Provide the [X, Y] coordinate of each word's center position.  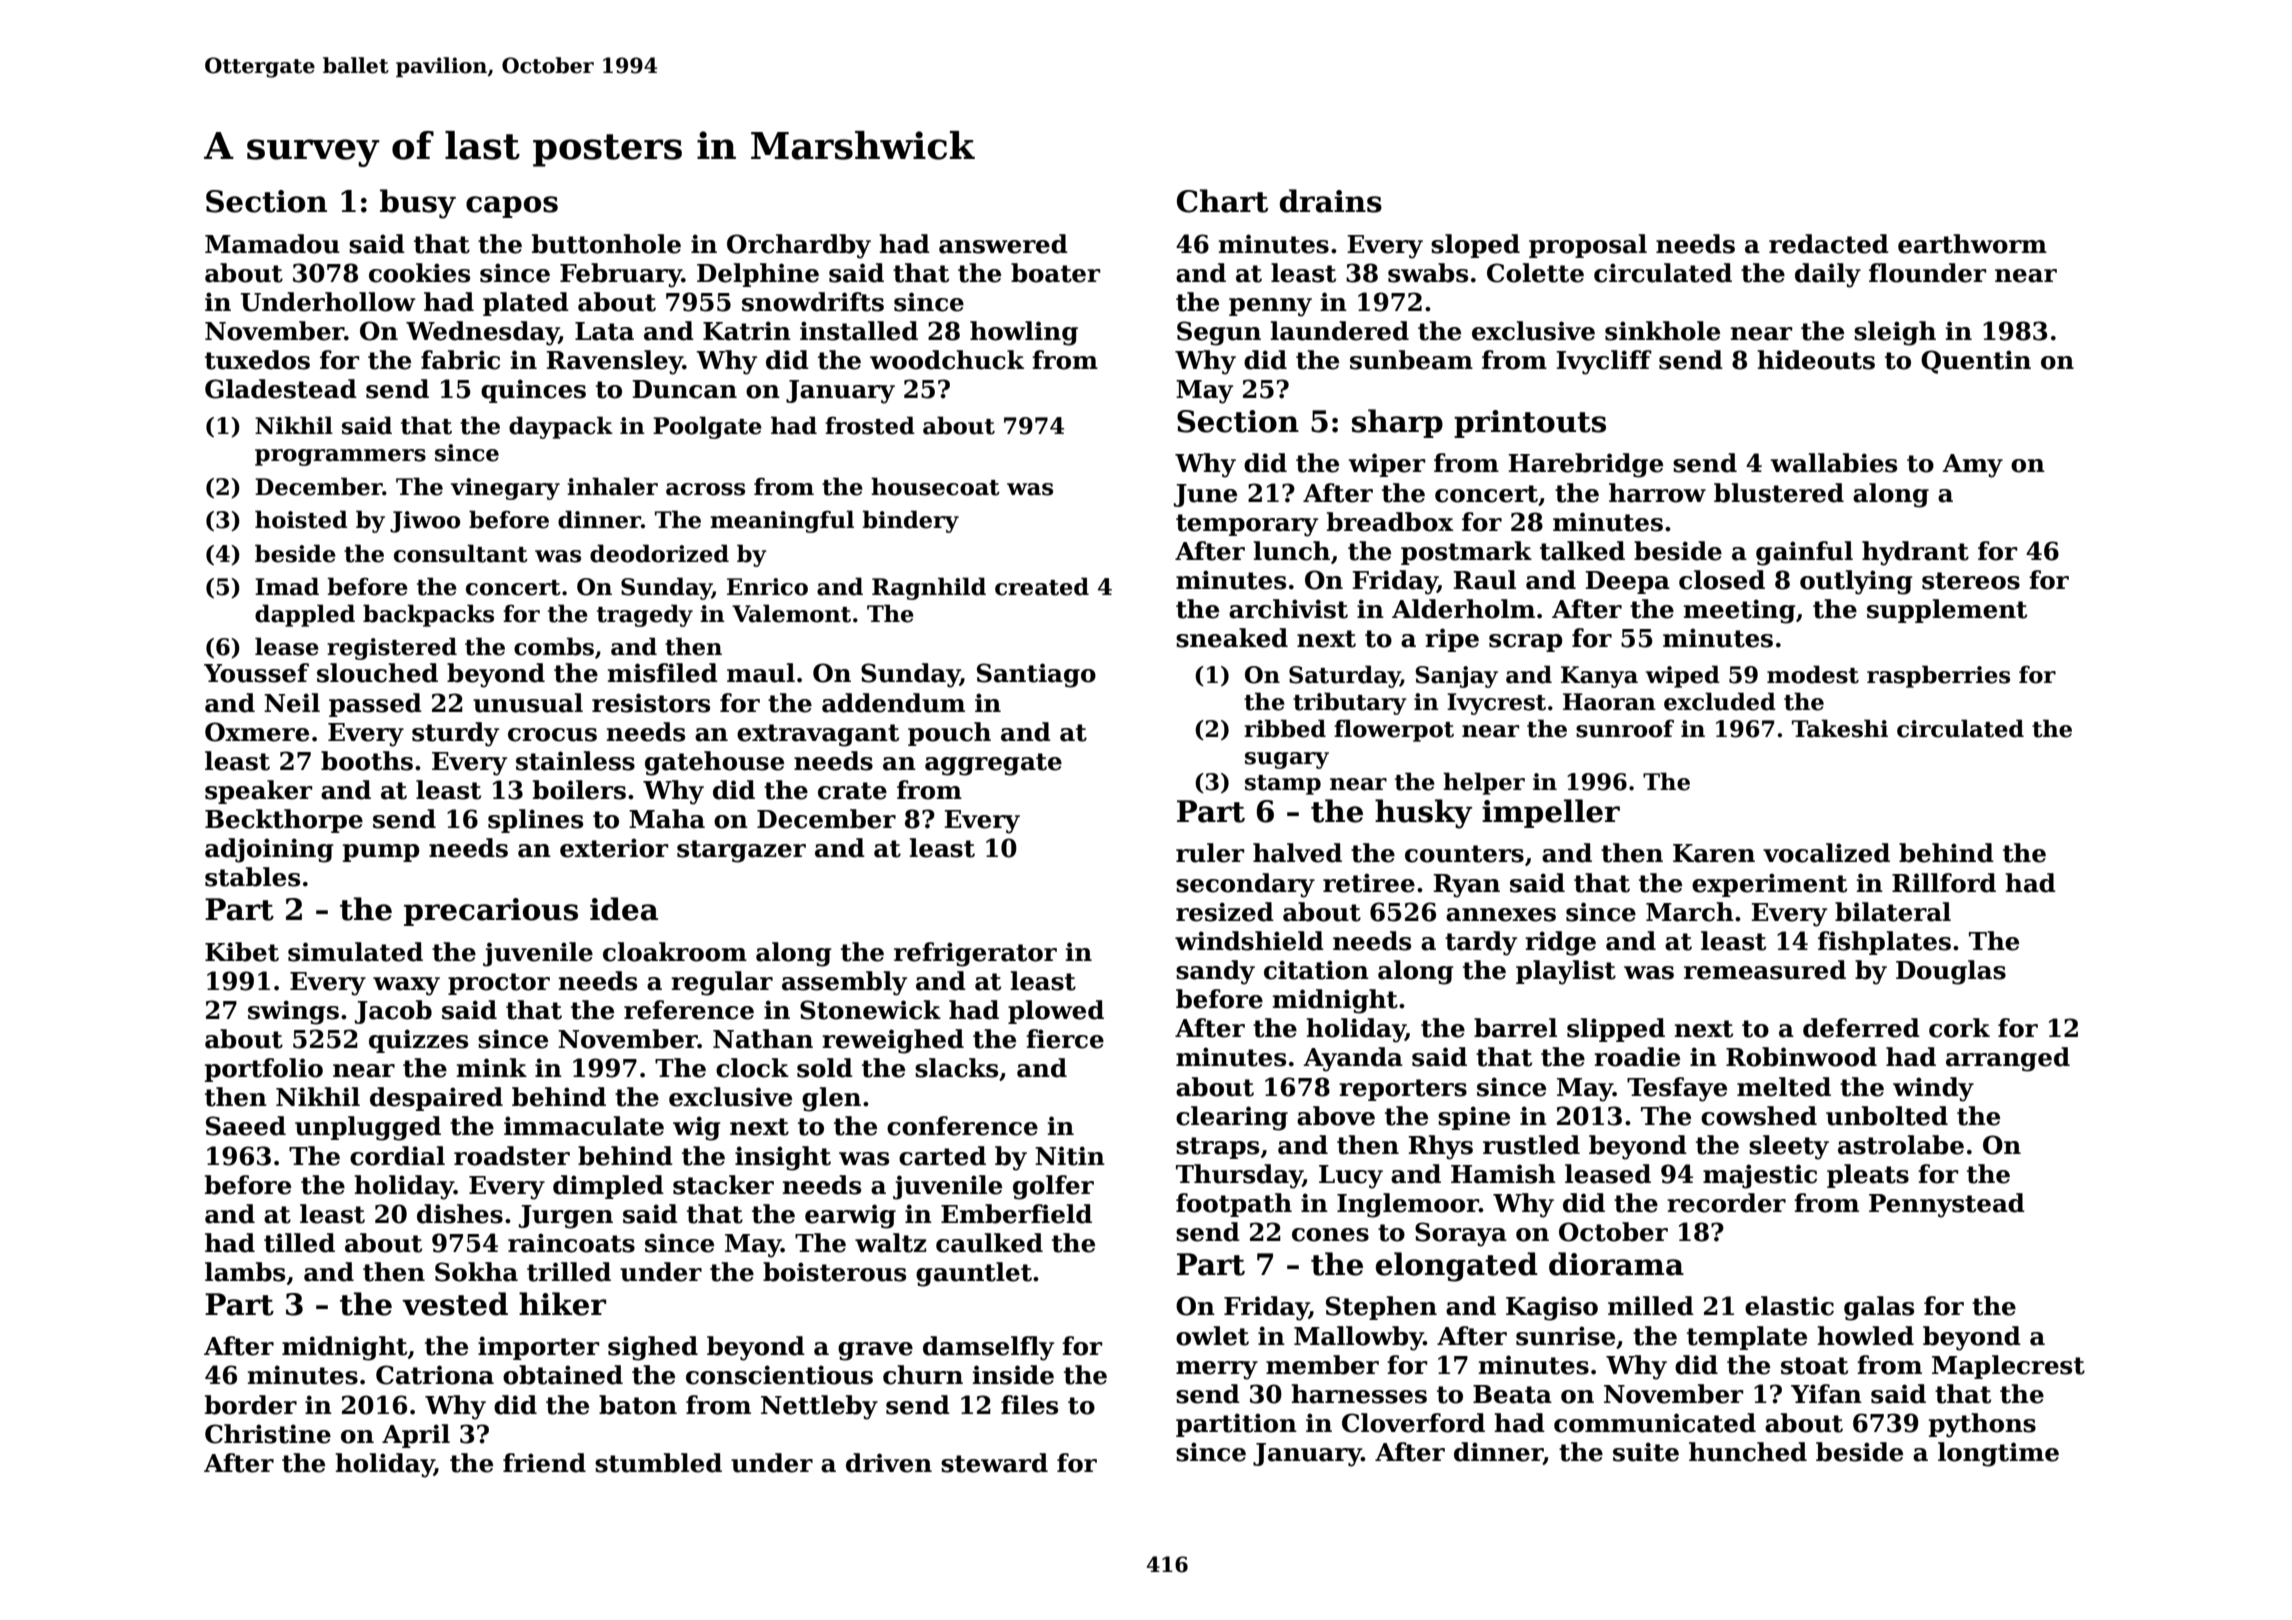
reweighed [893, 1041]
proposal [1588, 246]
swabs [1428, 273]
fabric [460, 360]
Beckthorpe [284, 821]
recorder [1726, 1203]
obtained [563, 1375]
